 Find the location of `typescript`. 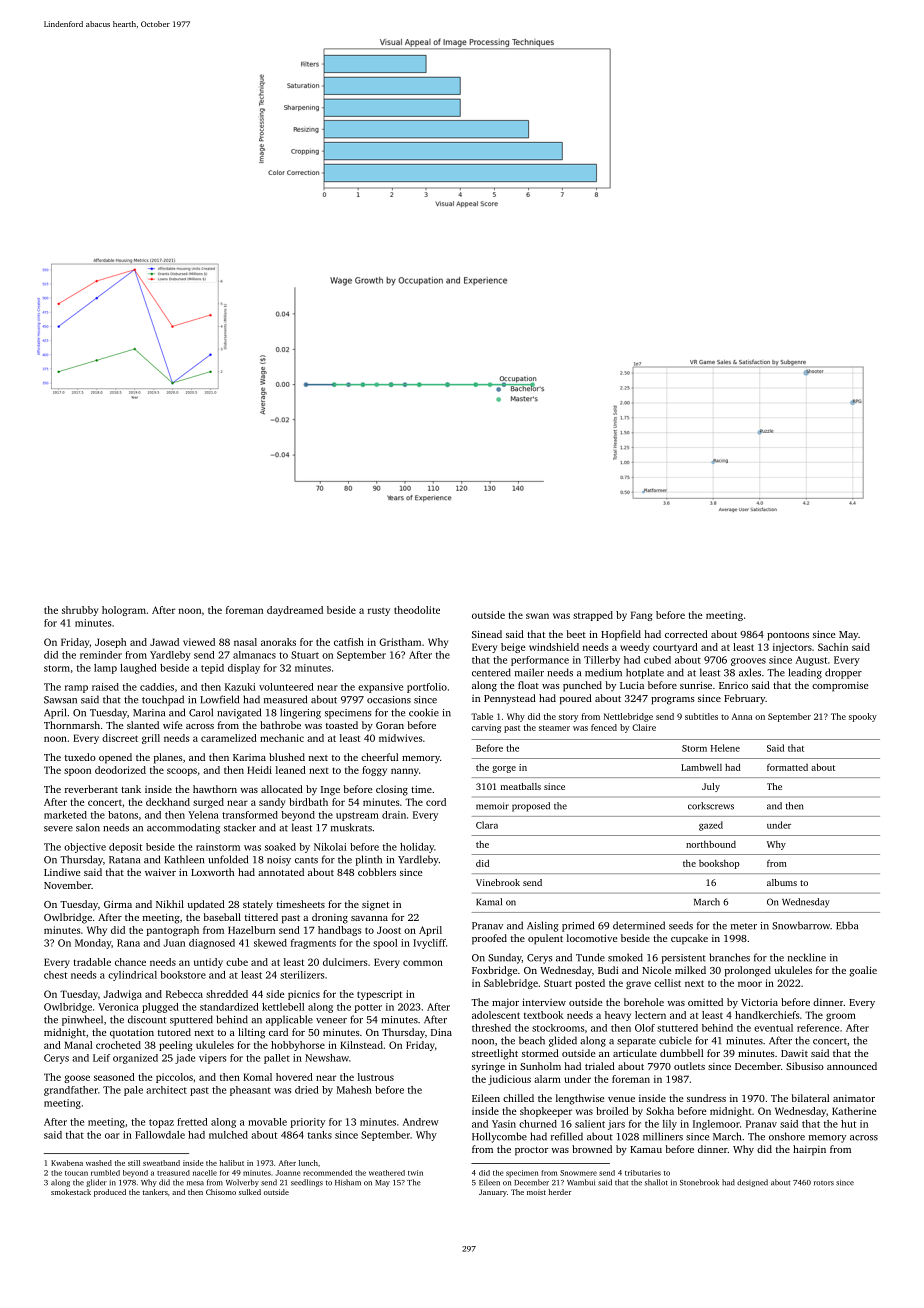

typescript is located at coordinates (379, 995).
